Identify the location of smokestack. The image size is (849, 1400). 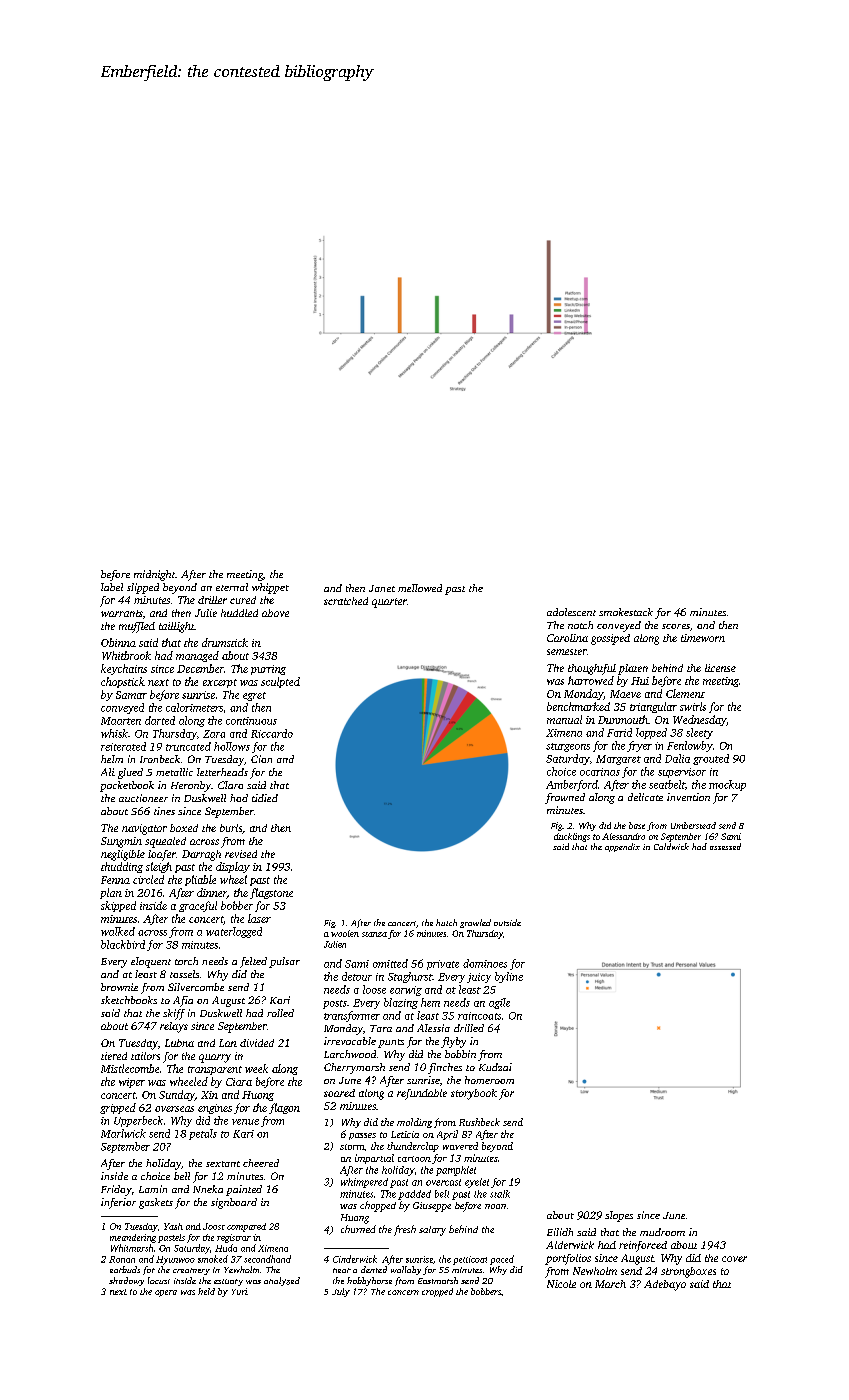
(626, 612).
